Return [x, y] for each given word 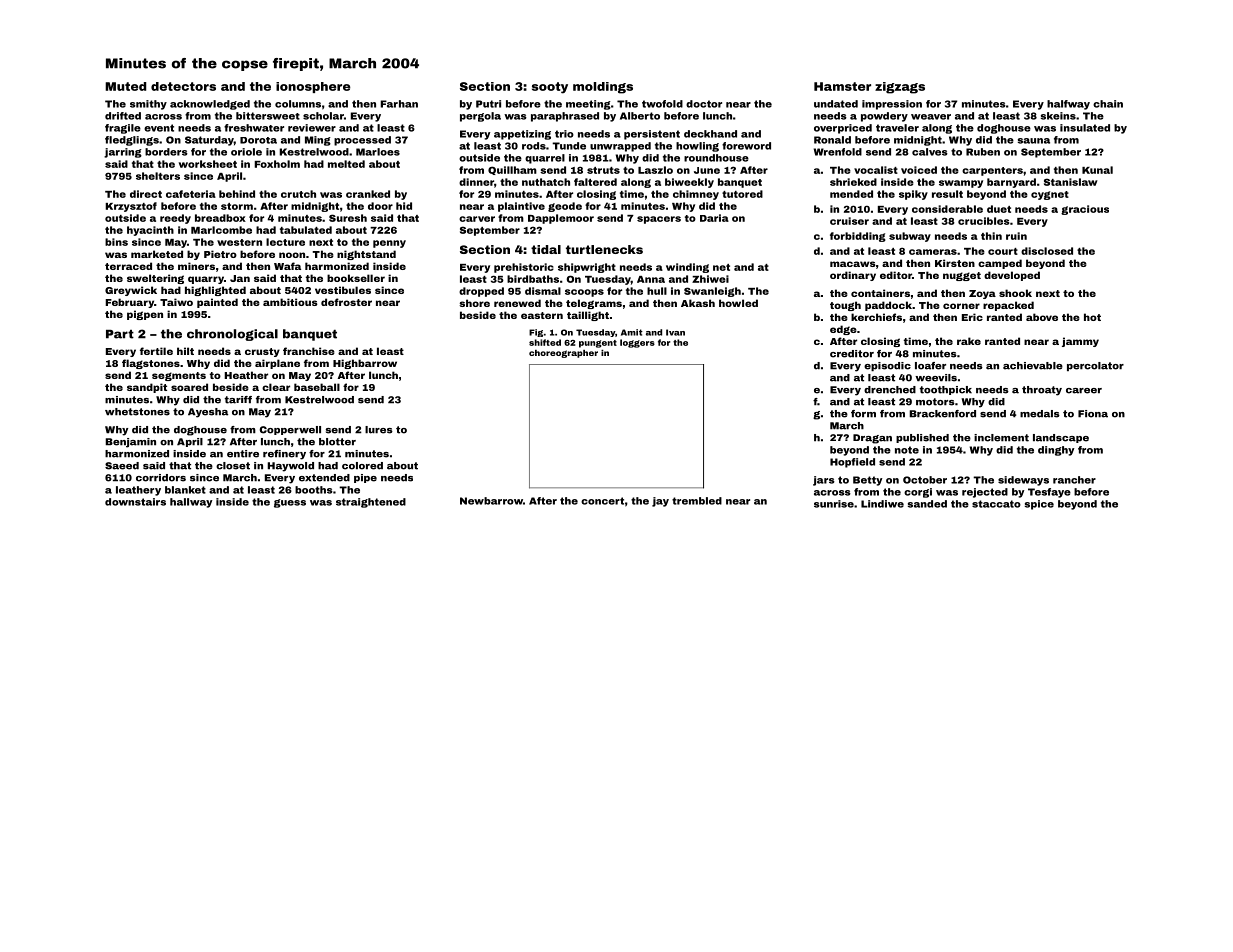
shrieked [853, 182]
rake [969, 341]
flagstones [151, 364]
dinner [476, 182]
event [159, 128]
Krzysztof [131, 207]
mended [851, 194]
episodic [887, 366]
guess [290, 503]
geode [565, 207]
